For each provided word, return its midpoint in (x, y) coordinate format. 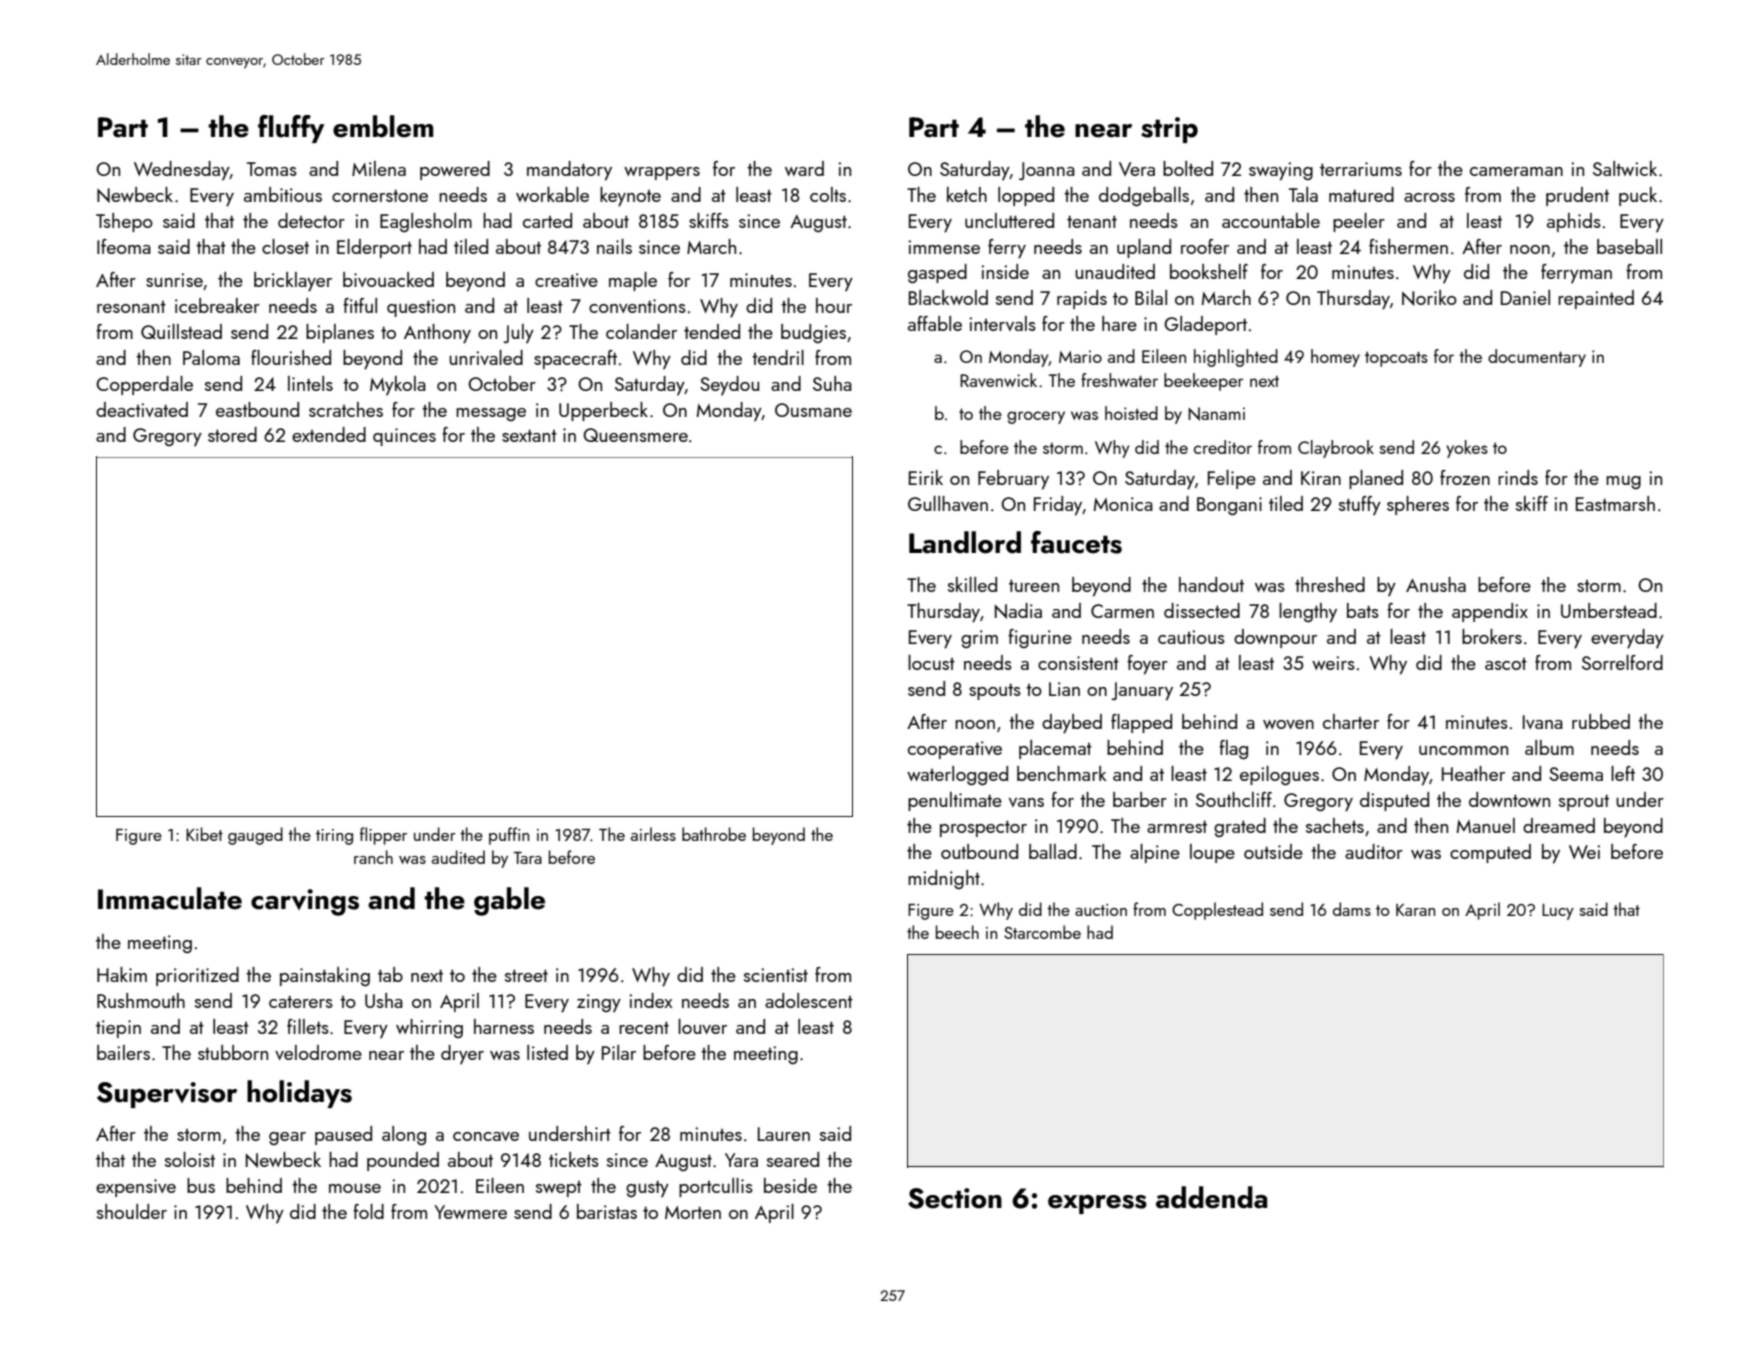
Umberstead (1609, 610)
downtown (1509, 799)
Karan (1415, 910)
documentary (1537, 358)
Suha (832, 383)
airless (653, 834)
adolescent (809, 1000)
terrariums (1361, 169)
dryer (462, 1054)
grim (979, 639)
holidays (299, 1094)
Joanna (1047, 171)
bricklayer (293, 282)
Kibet (204, 834)
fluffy (291, 129)
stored (232, 434)
